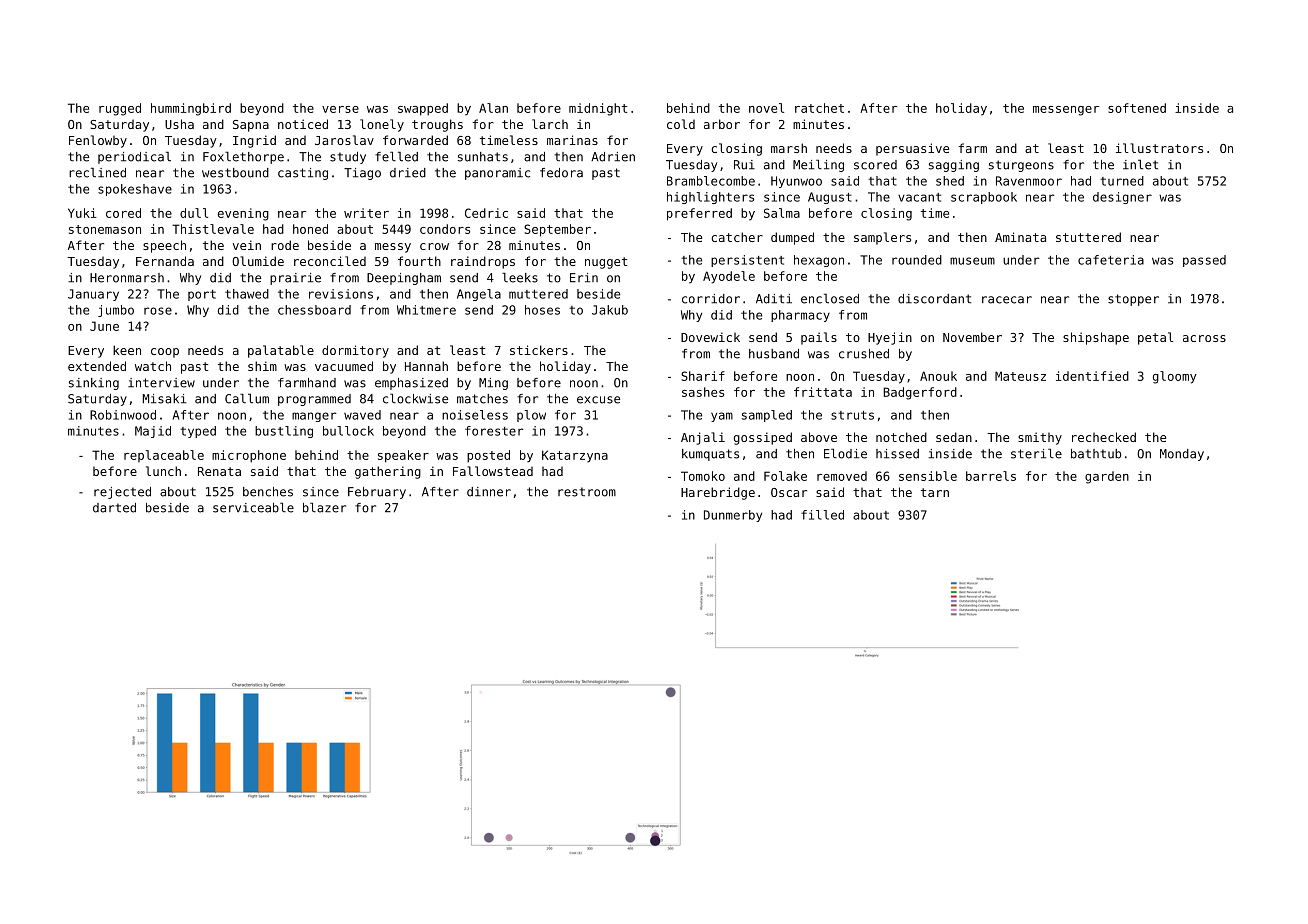 This document has width=1308, height=924. I want to click on extended, so click(97, 366).
